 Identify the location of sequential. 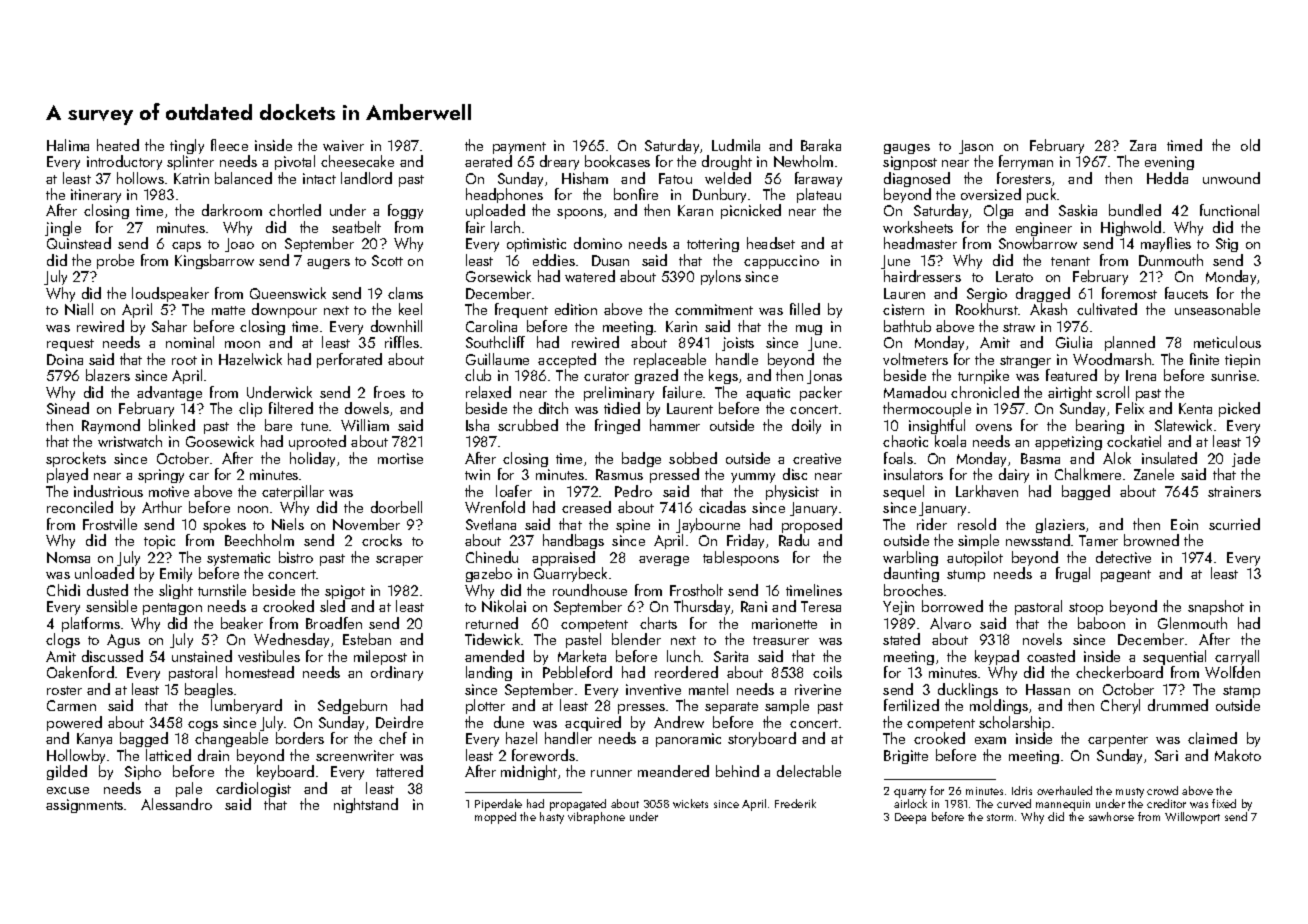
(1174, 657).
